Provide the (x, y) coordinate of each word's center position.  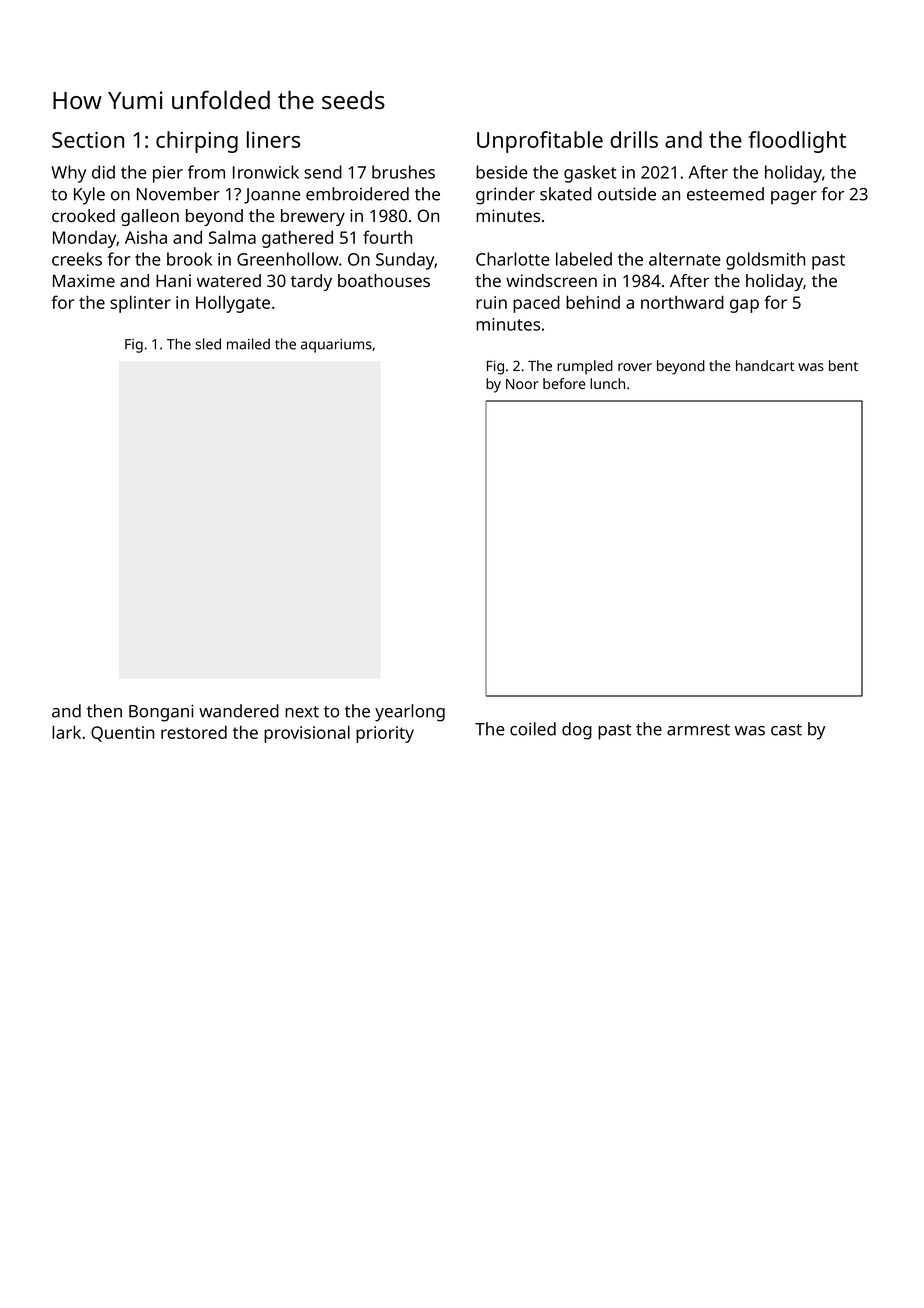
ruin (491, 302)
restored (194, 732)
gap (744, 306)
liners (273, 139)
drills (634, 139)
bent (843, 365)
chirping (197, 142)
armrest (698, 730)
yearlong (410, 713)
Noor (522, 384)
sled (208, 344)
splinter (140, 304)
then (104, 711)
